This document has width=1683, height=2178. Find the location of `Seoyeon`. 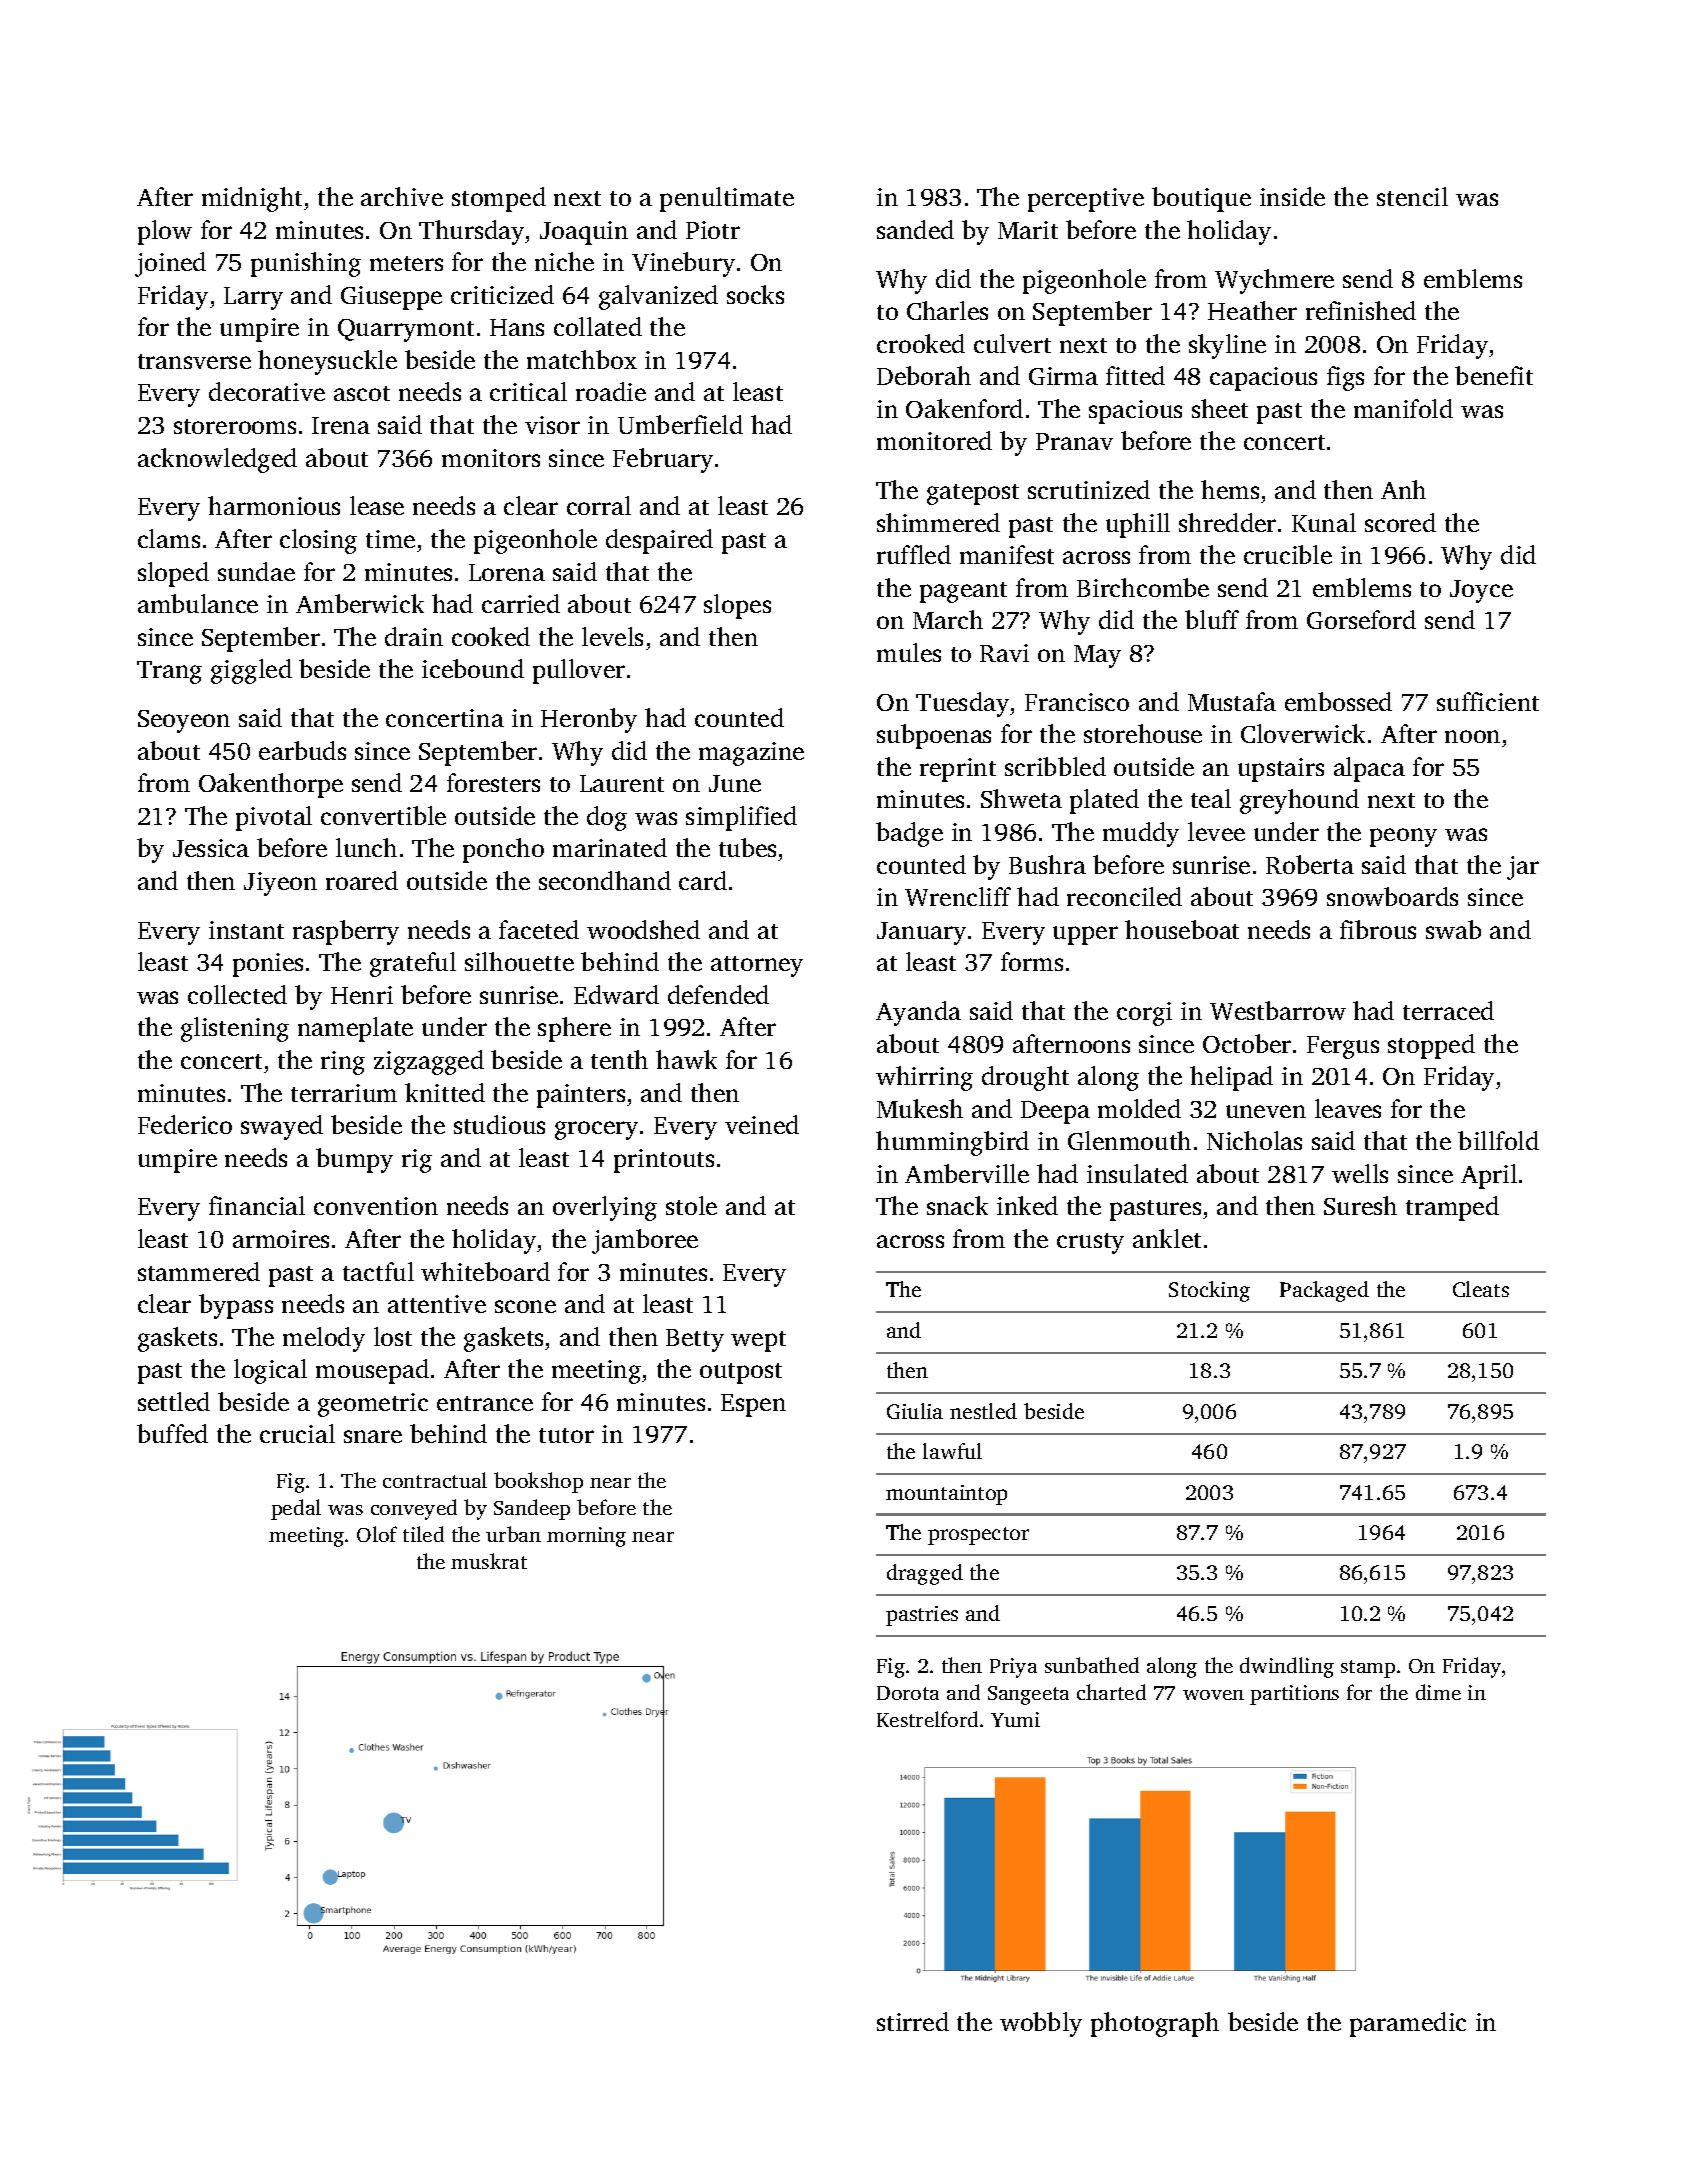

Seoyeon is located at coordinates (184, 721).
